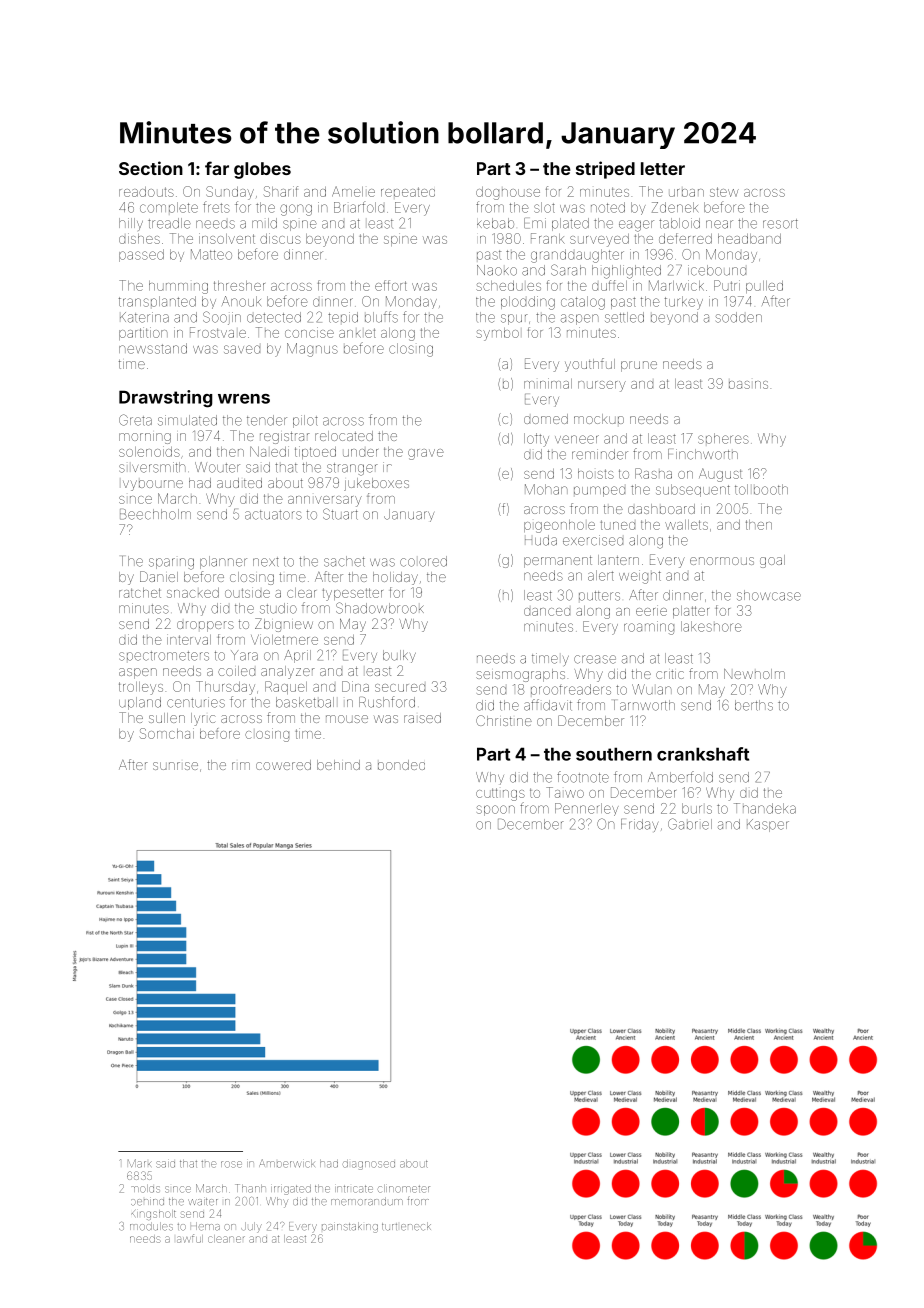  What do you see at coordinates (151, 168) in the screenshot?
I see `Section` at bounding box center [151, 168].
